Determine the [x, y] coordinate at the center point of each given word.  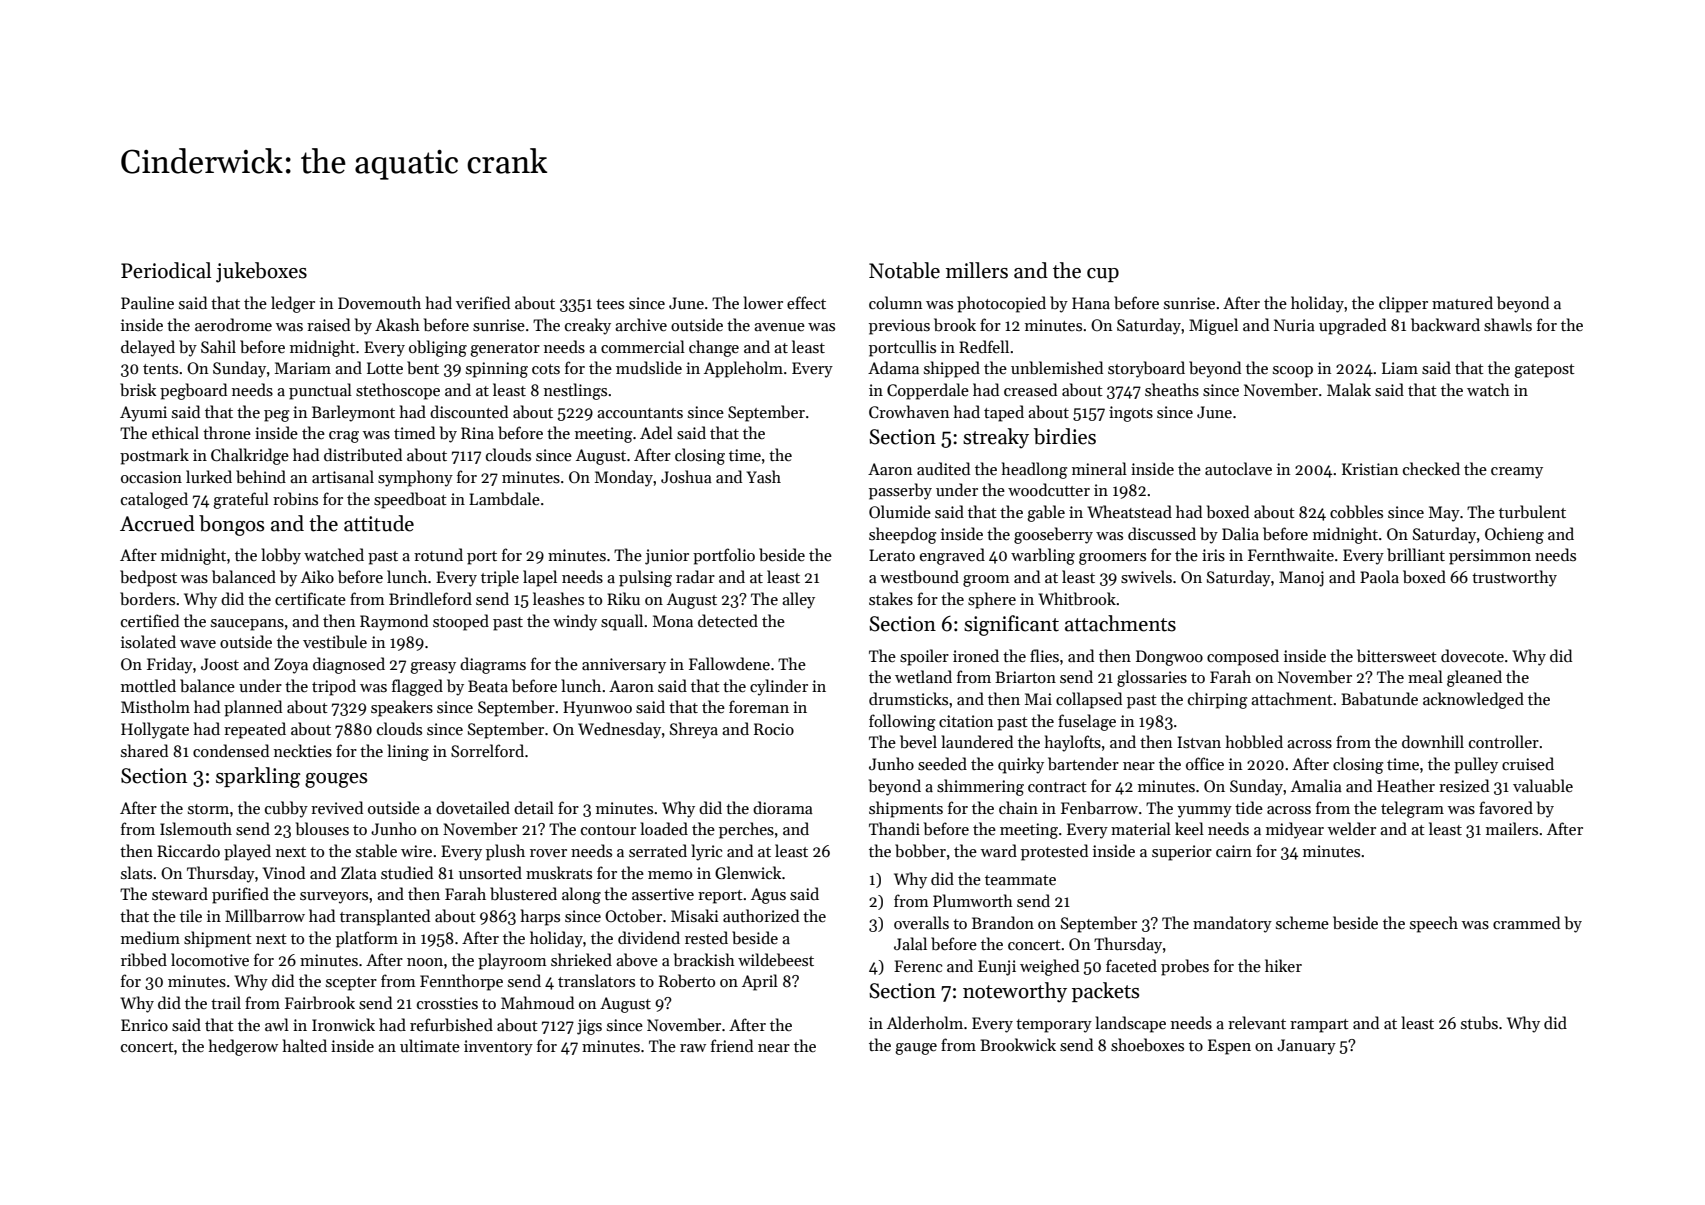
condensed [231, 750]
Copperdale [928, 391]
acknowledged [1473, 700]
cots [546, 369]
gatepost [1544, 371]
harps [540, 917]
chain [1018, 807]
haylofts [1073, 743]
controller [1504, 741]
